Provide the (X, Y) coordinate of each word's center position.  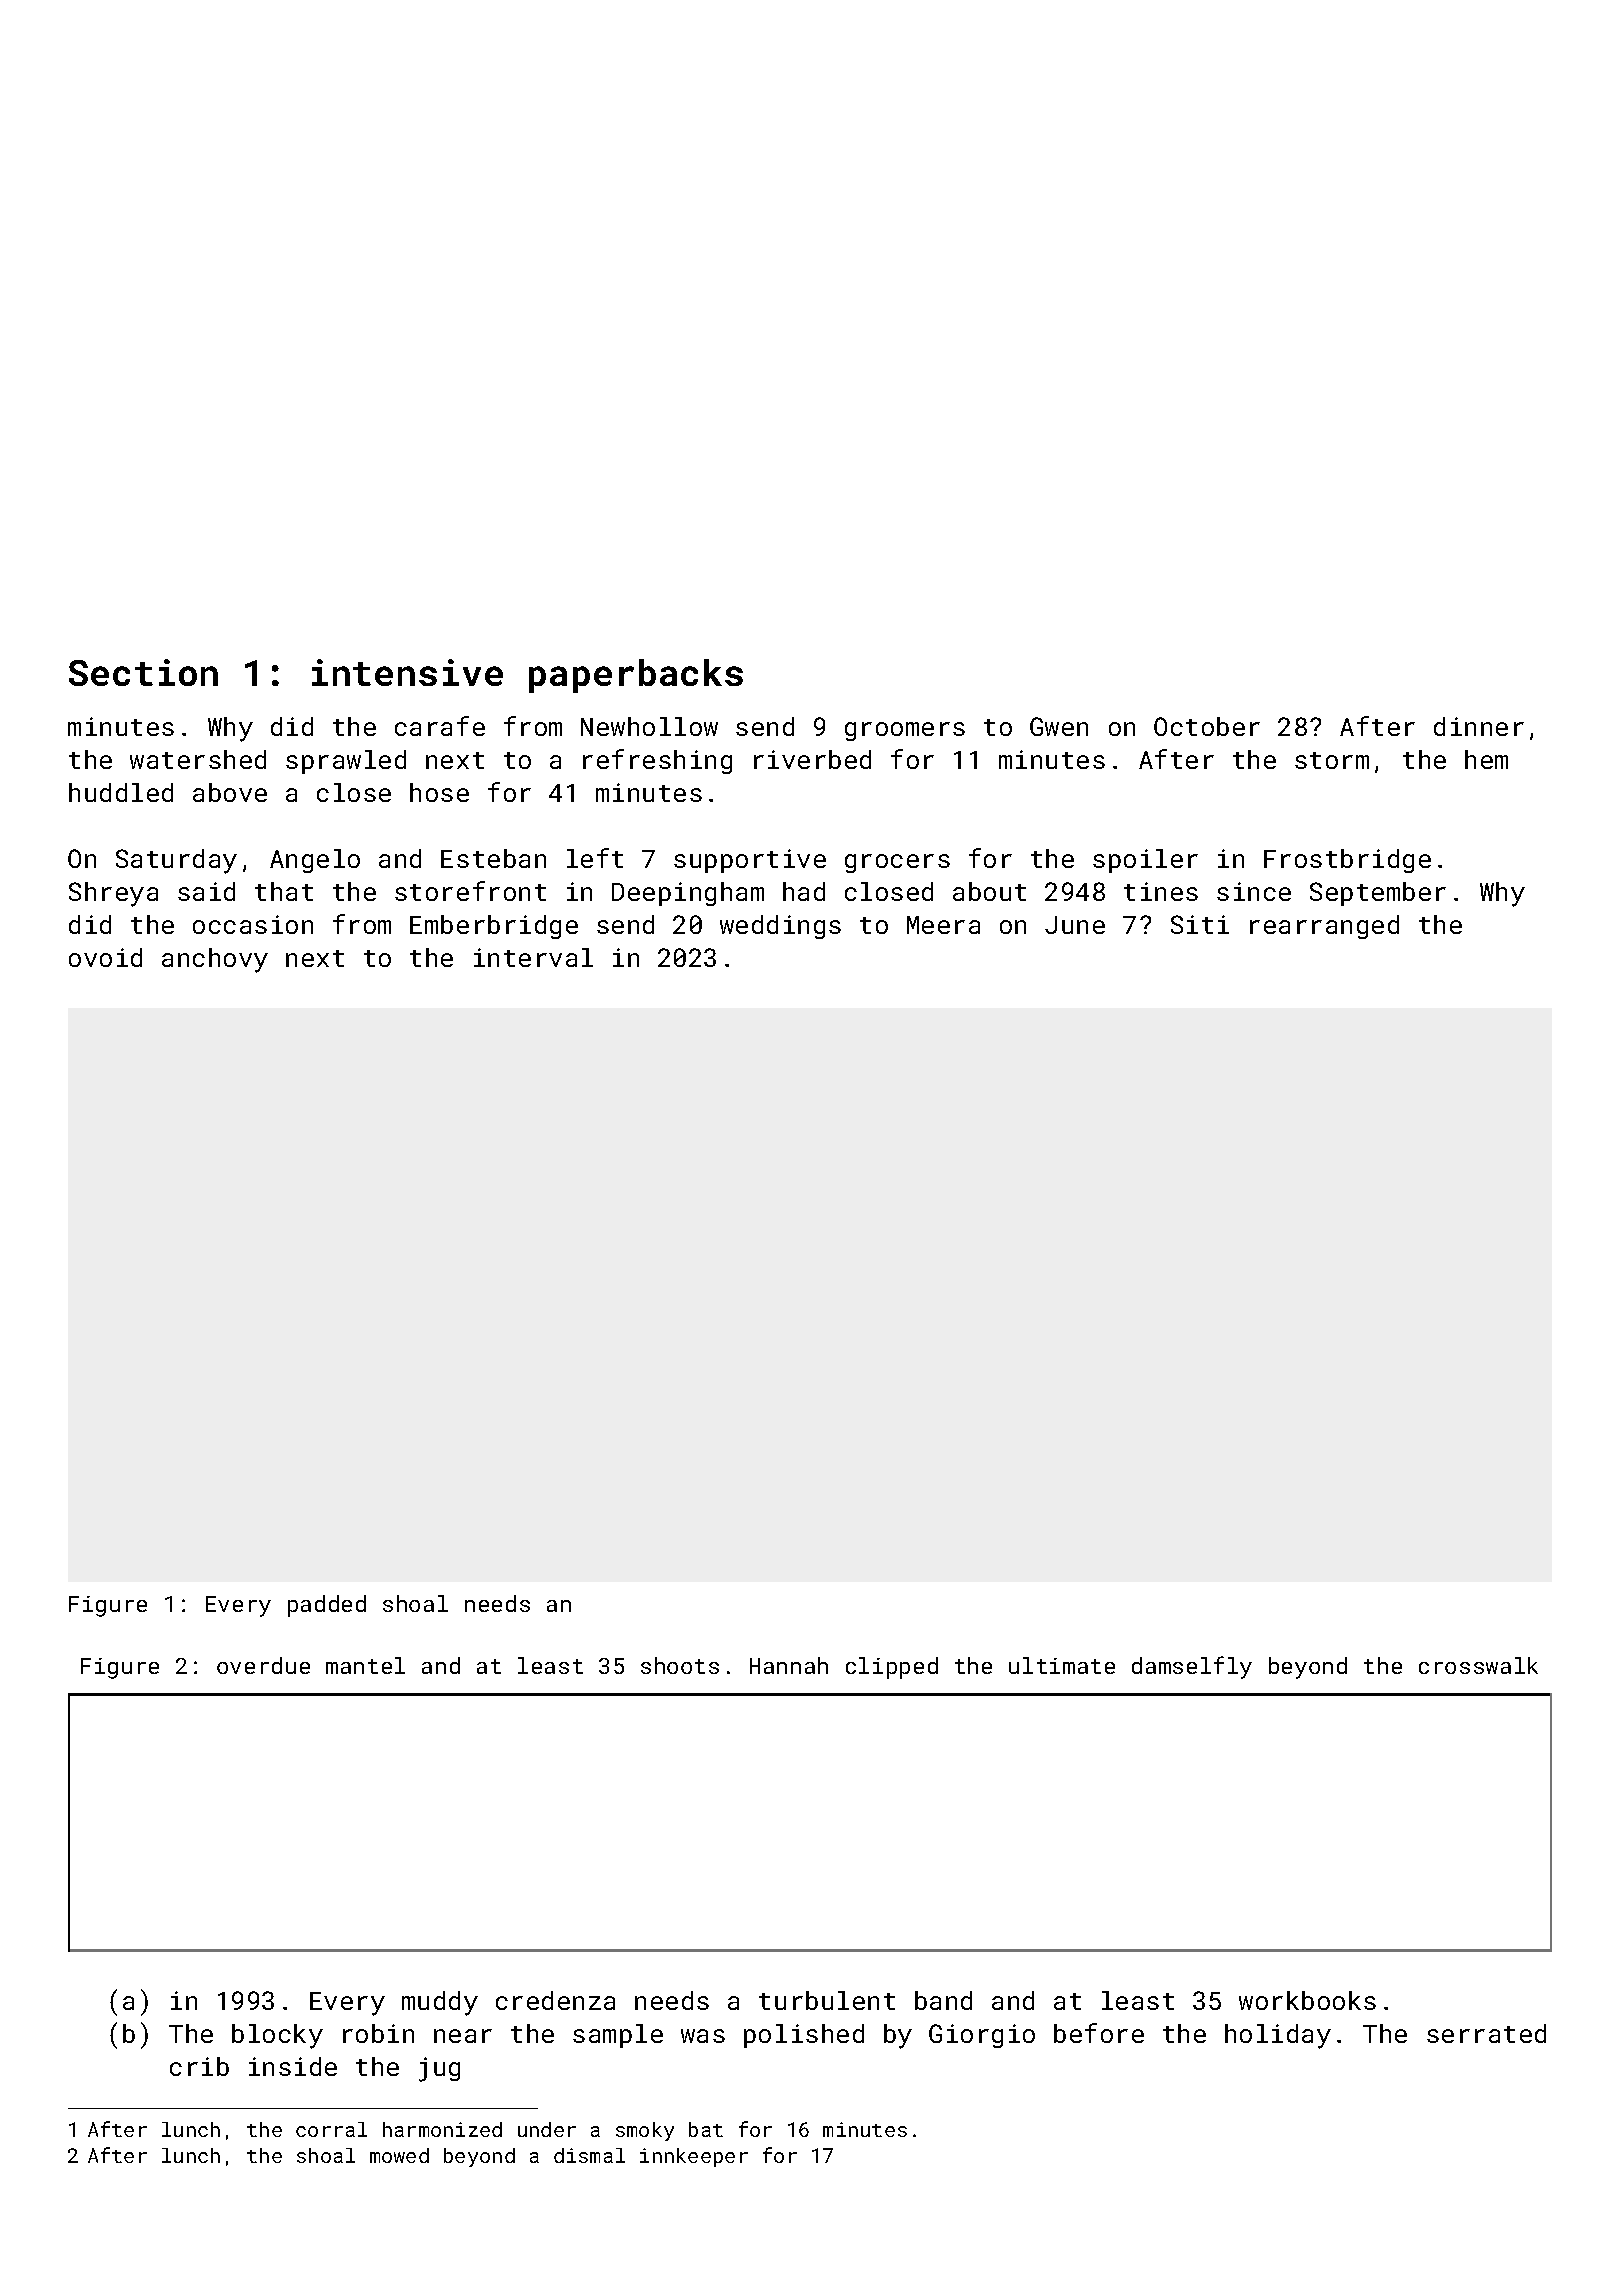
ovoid (105, 957)
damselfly (1192, 1667)
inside (293, 2066)
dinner (1479, 726)
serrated (1486, 2033)
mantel (365, 1665)
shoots (680, 1665)
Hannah (789, 1665)
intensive (407, 672)
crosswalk (1478, 1665)
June (1075, 925)
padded (327, 1606)
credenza (555, 2000)
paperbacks (636, 676)
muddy (440, 2003)
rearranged (1324, 927)
